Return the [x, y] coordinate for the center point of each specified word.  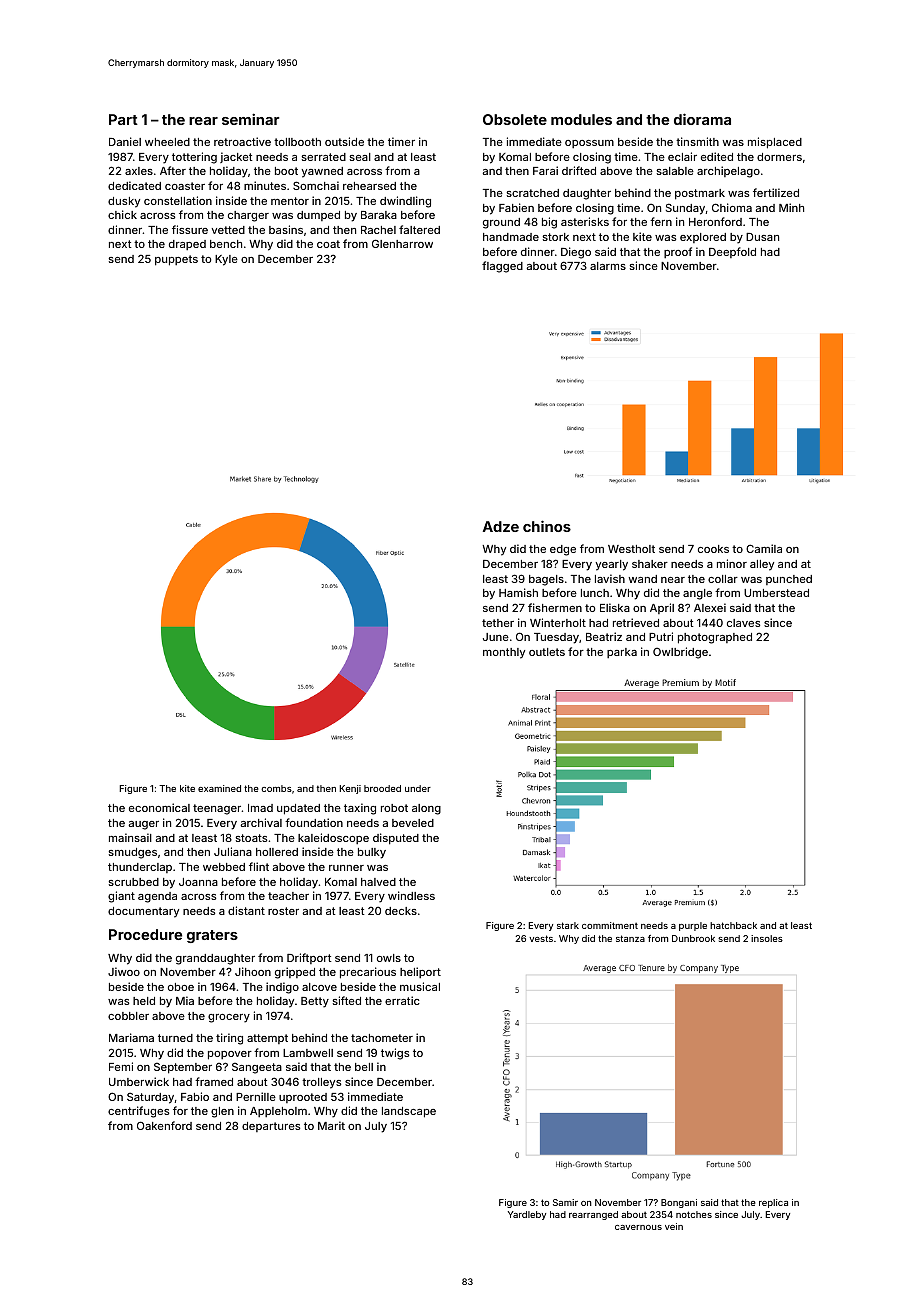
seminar [251, 119]
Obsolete [515, 119]
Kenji [350, 789]
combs [276, 788]
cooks [713, 549]
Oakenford [164, 1125]
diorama [702, 119]
